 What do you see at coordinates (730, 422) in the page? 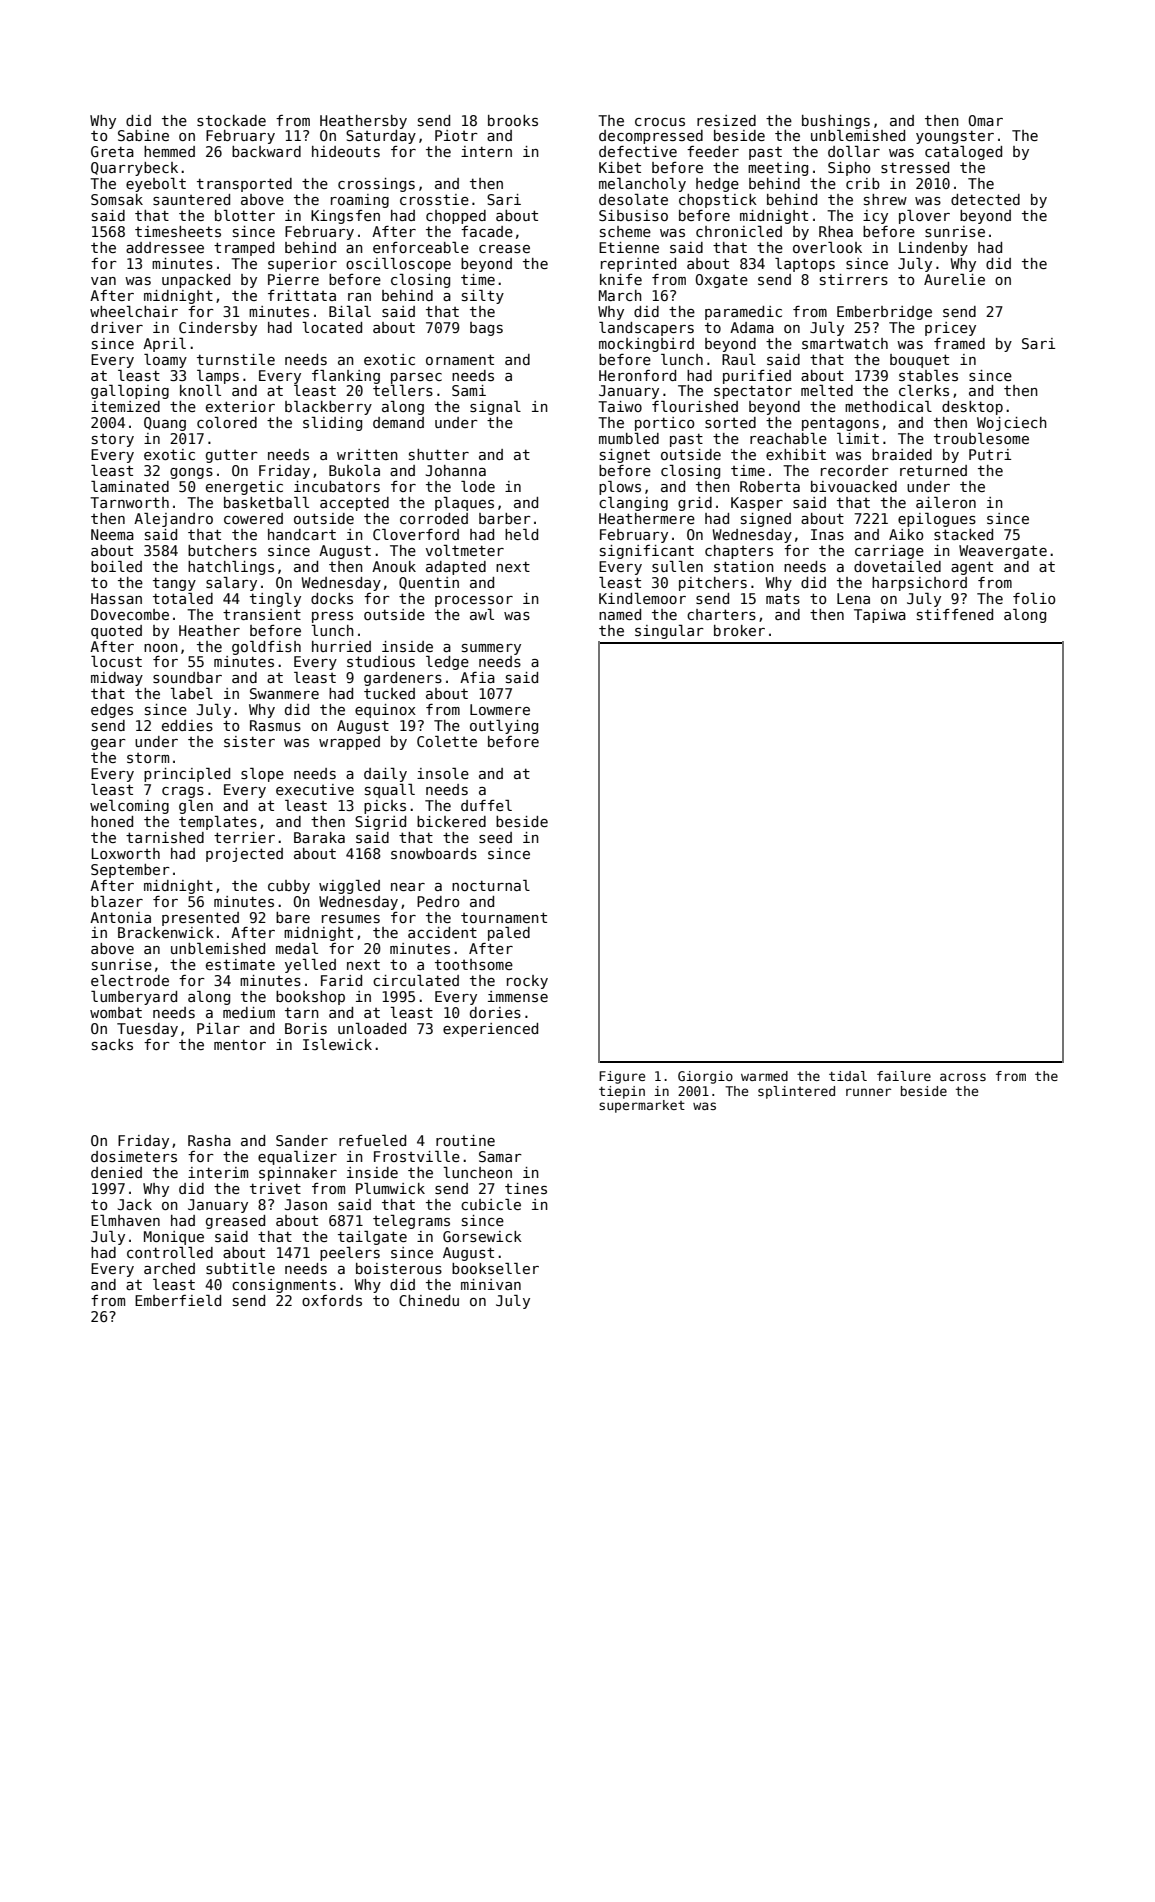
I see `sorted` at bounding box center [730, 422].
